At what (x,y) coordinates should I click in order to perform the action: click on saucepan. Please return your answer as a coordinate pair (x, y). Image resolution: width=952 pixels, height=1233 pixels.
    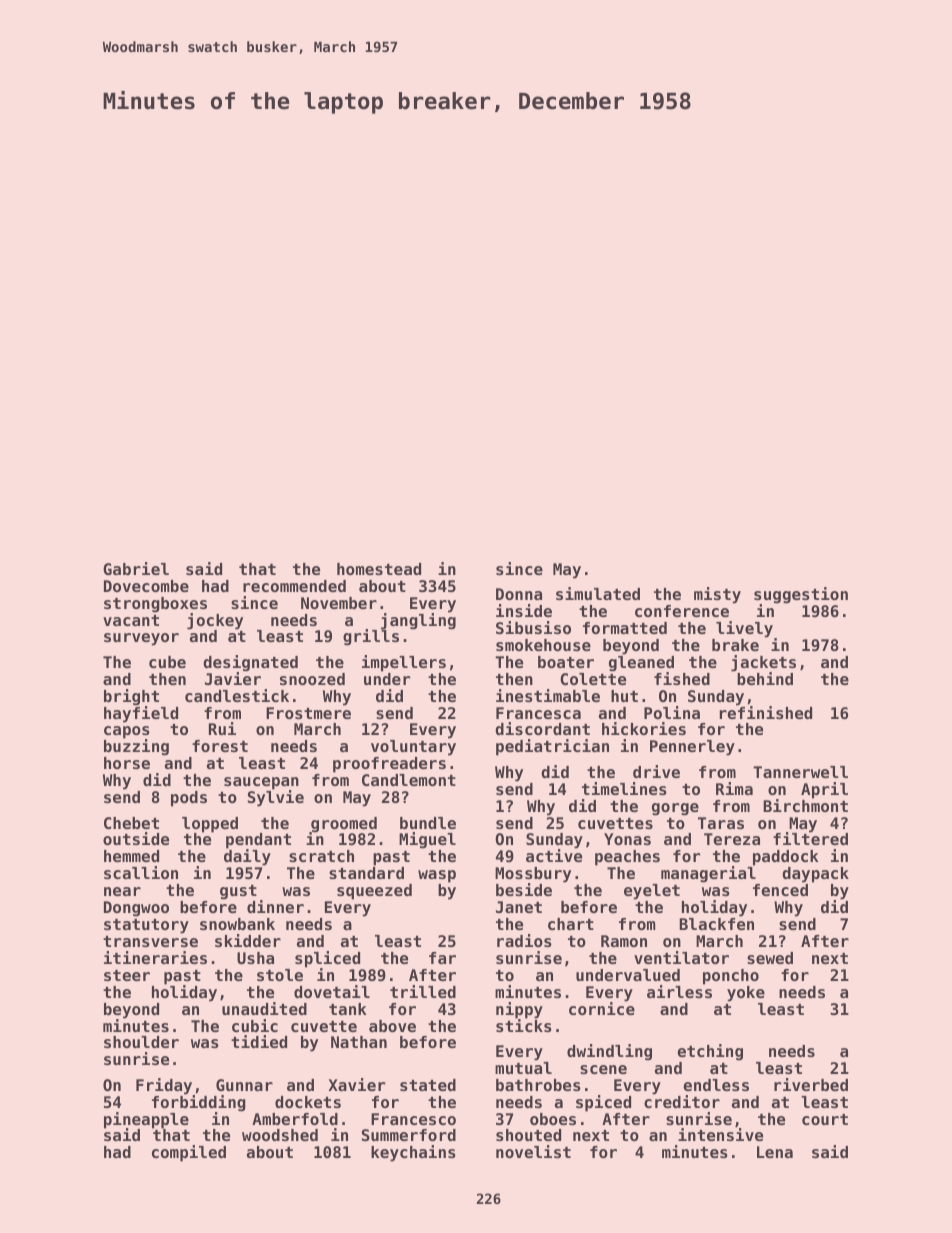
    Looking at the image, I should click on (261, 783).
